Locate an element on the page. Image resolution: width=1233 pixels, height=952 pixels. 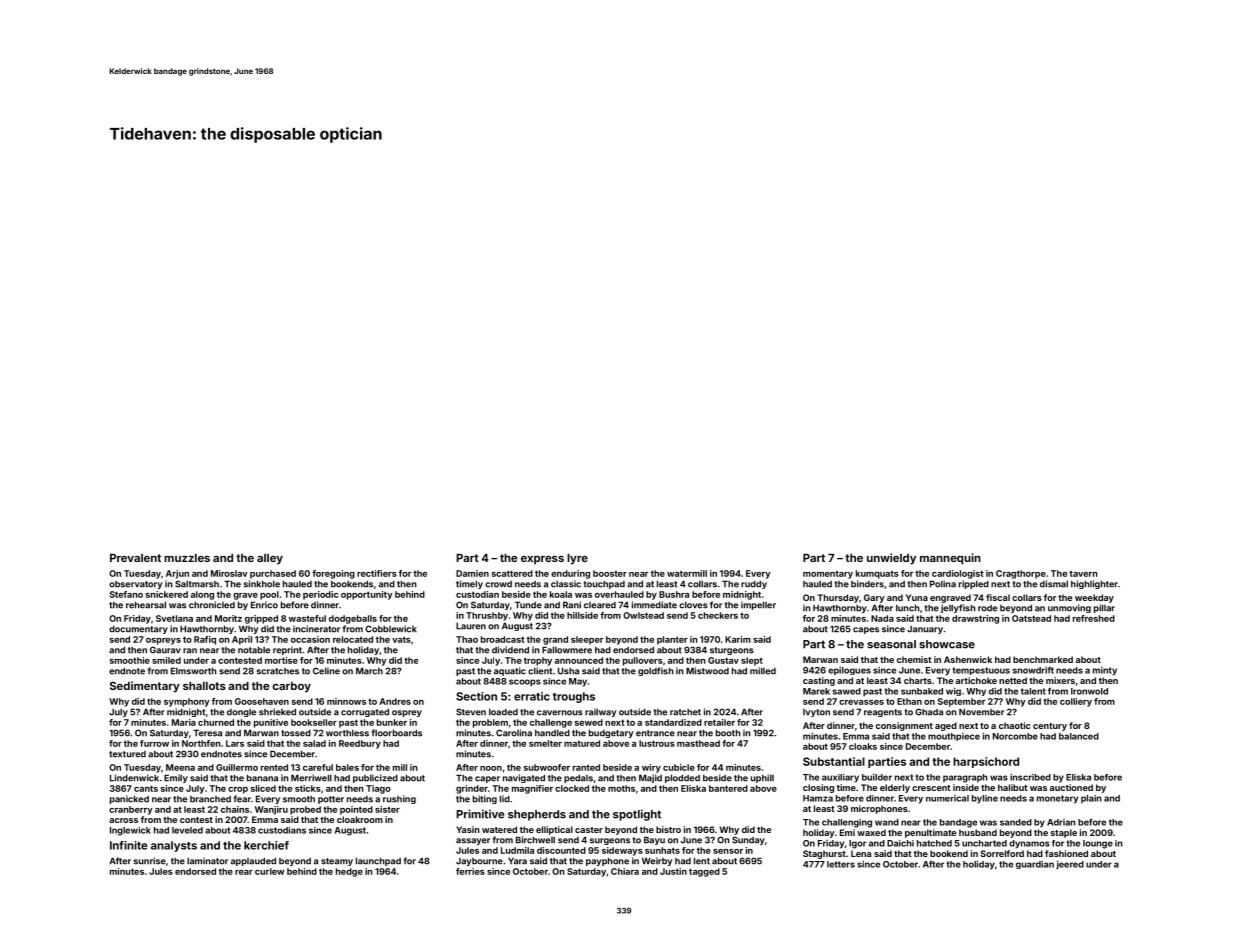
Yasin is located at coordinates (468, 829).
